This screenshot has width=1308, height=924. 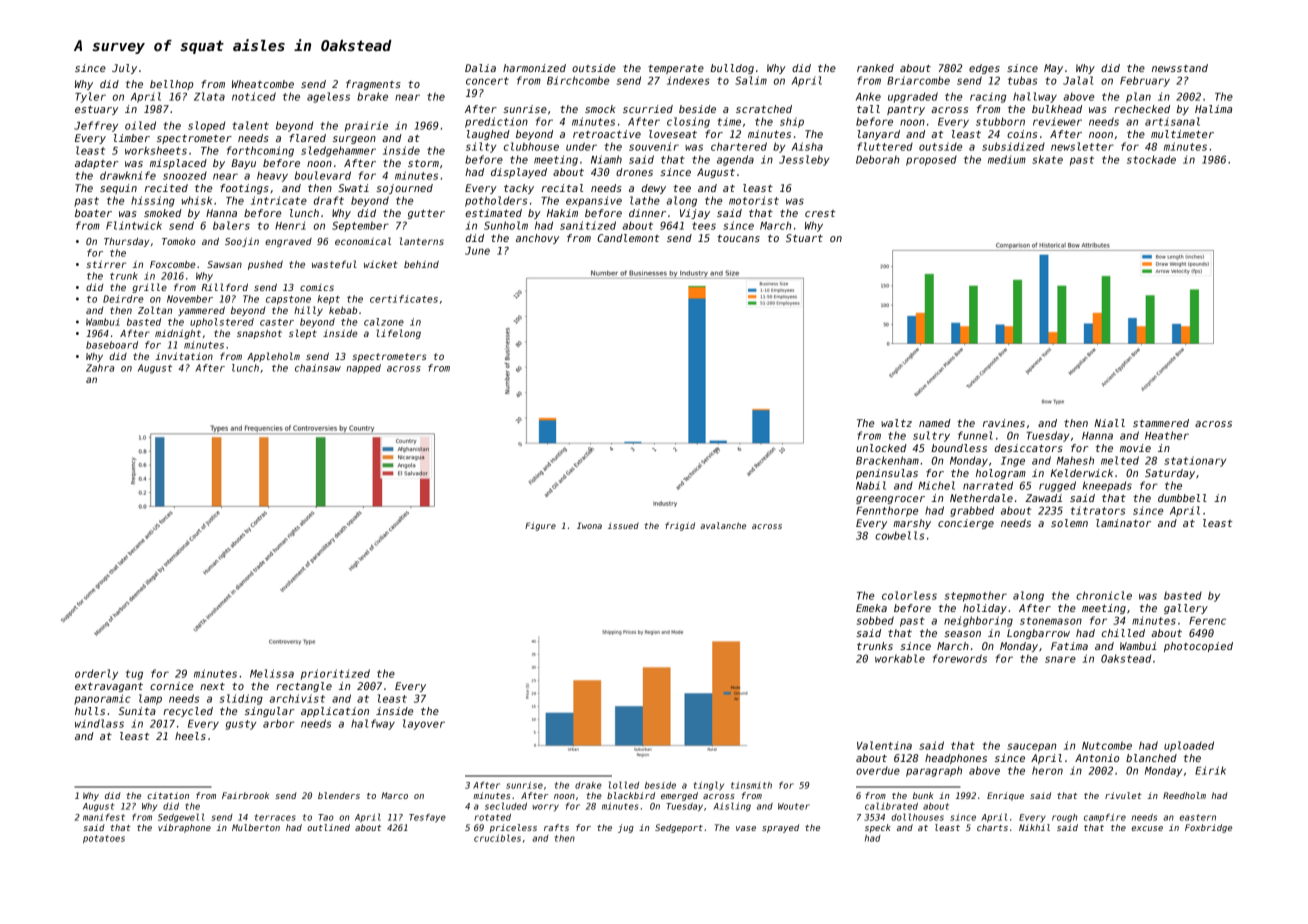 What do you see at coordinates (363, 369) in the screenshot?
I see `napped` at bounding box center [363, 369].
